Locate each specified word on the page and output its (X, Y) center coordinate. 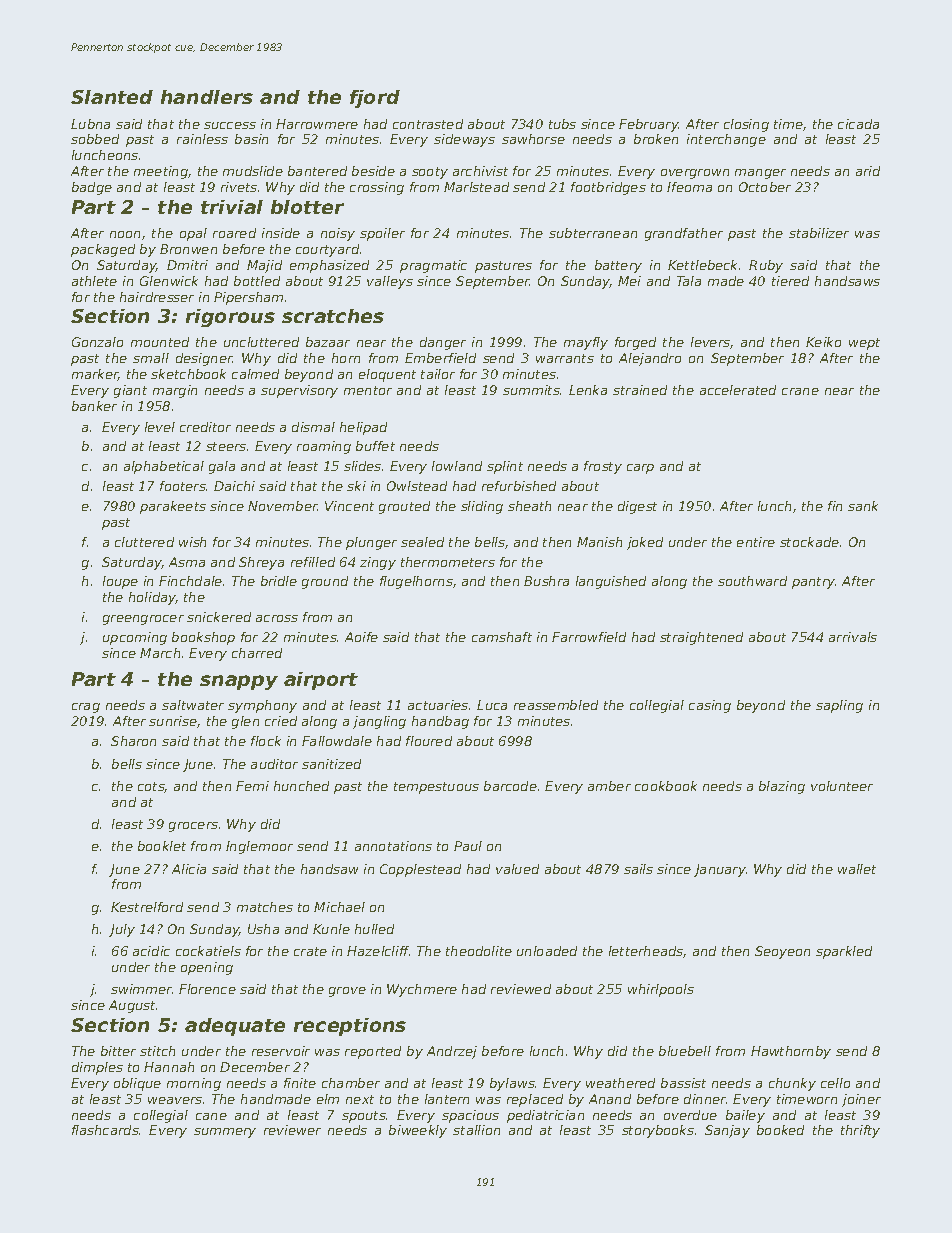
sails (638, 869)
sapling (839, 706)
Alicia (189, 869)
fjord (375, 99)
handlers (207, 97)
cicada (858, 124)
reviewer (292, 1130)
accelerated (738, 390)
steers (226, 446)
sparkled (844, 952)
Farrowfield (589, 637)
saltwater (193, 705)
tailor (438, 374)
